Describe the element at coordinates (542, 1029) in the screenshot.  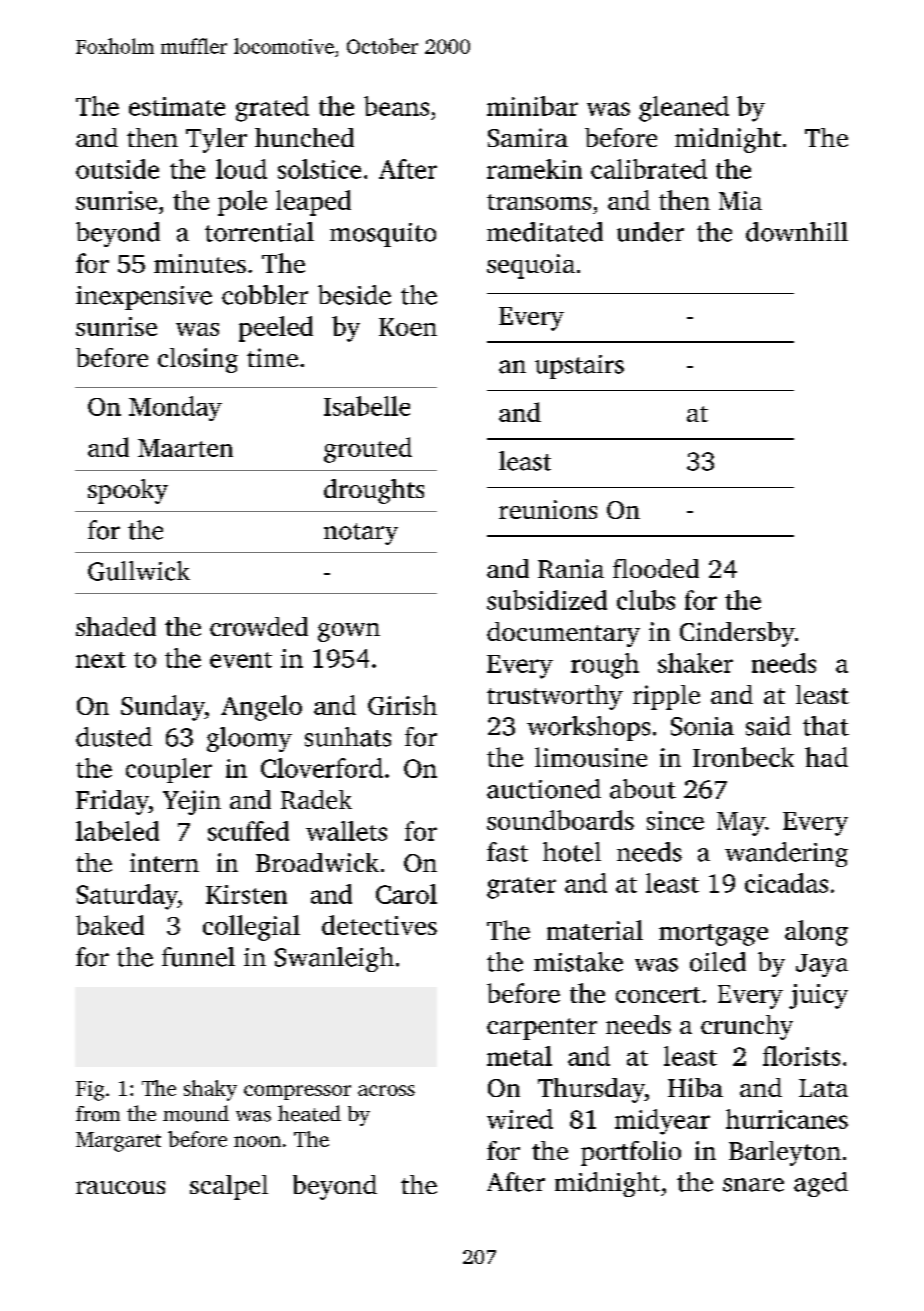
I see `carpenter` at that location.
